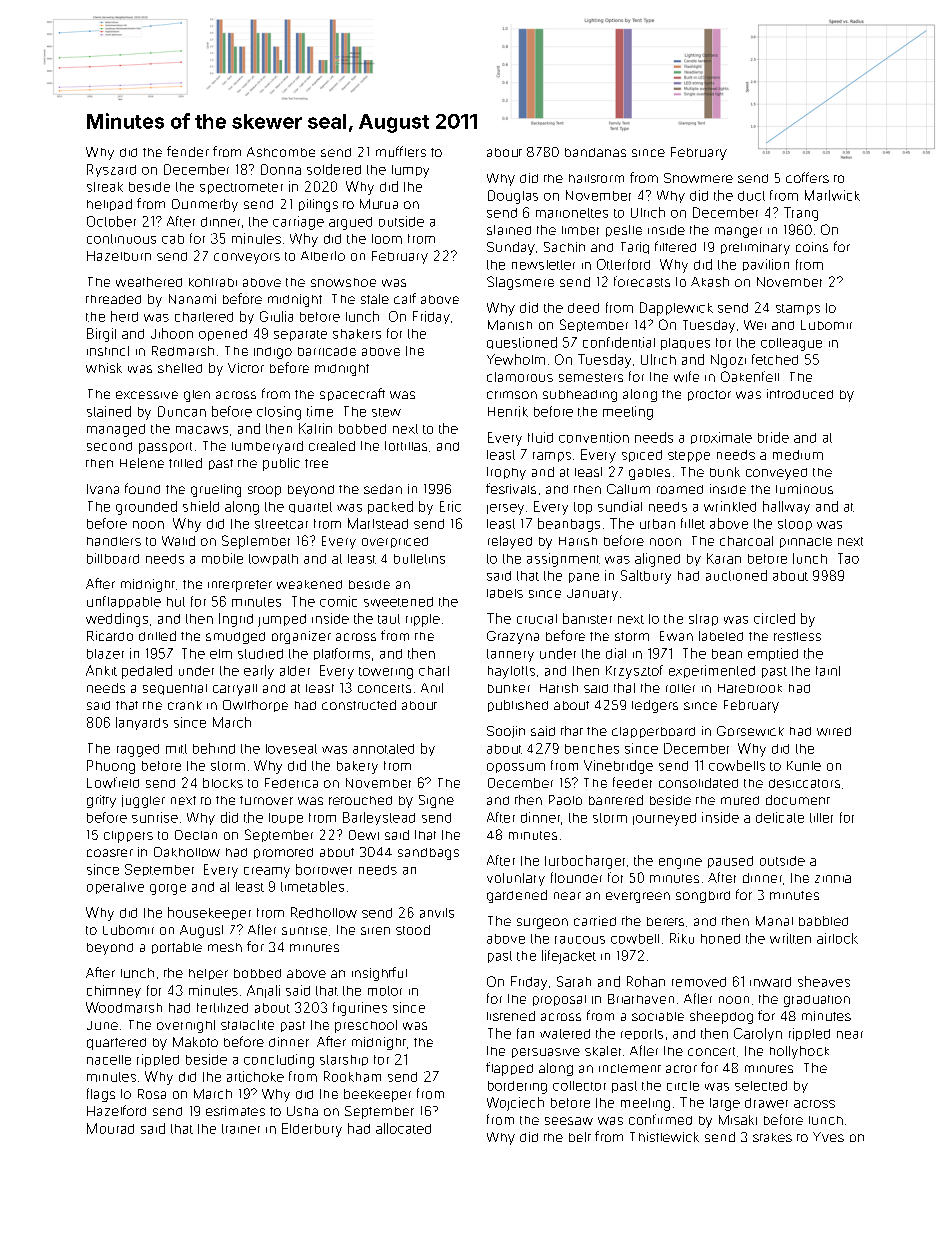 This screenshot has height=1233, width=952. Describe the element at coordinates (188, 151) in the screenshot. I see `fender` at that location.
